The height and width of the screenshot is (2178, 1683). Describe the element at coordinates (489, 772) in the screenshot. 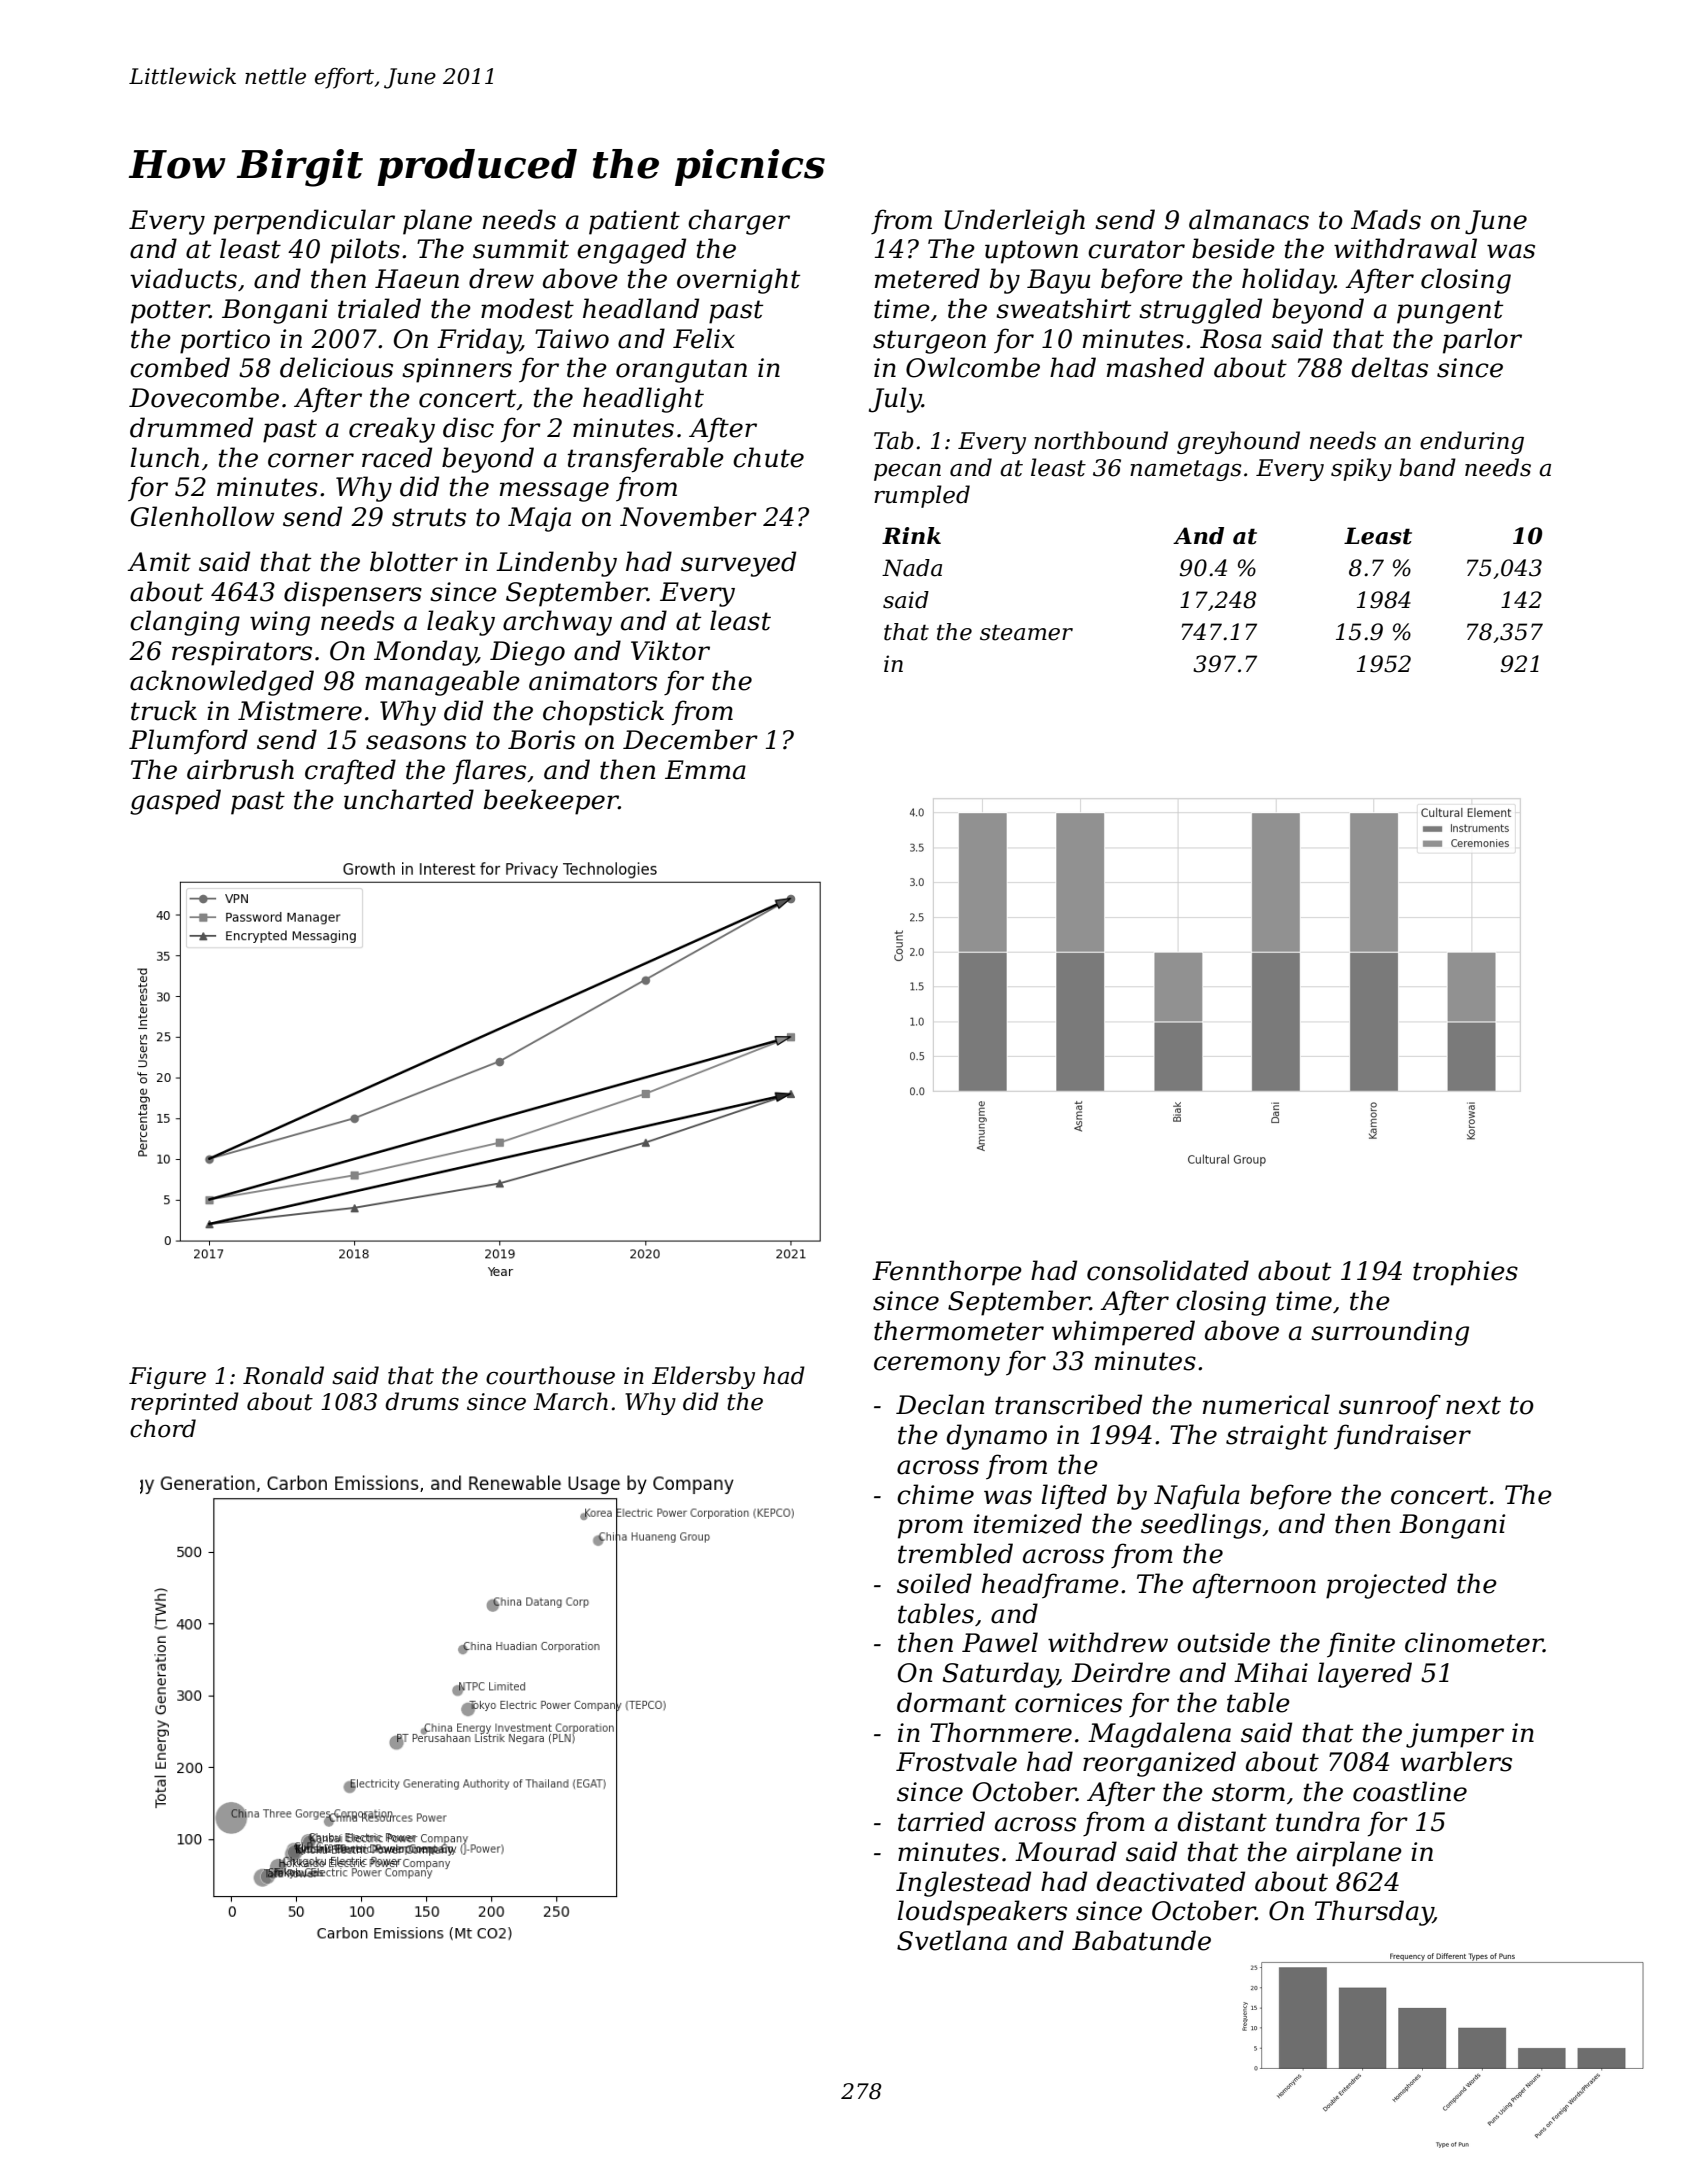

I see `flares` at that location.
